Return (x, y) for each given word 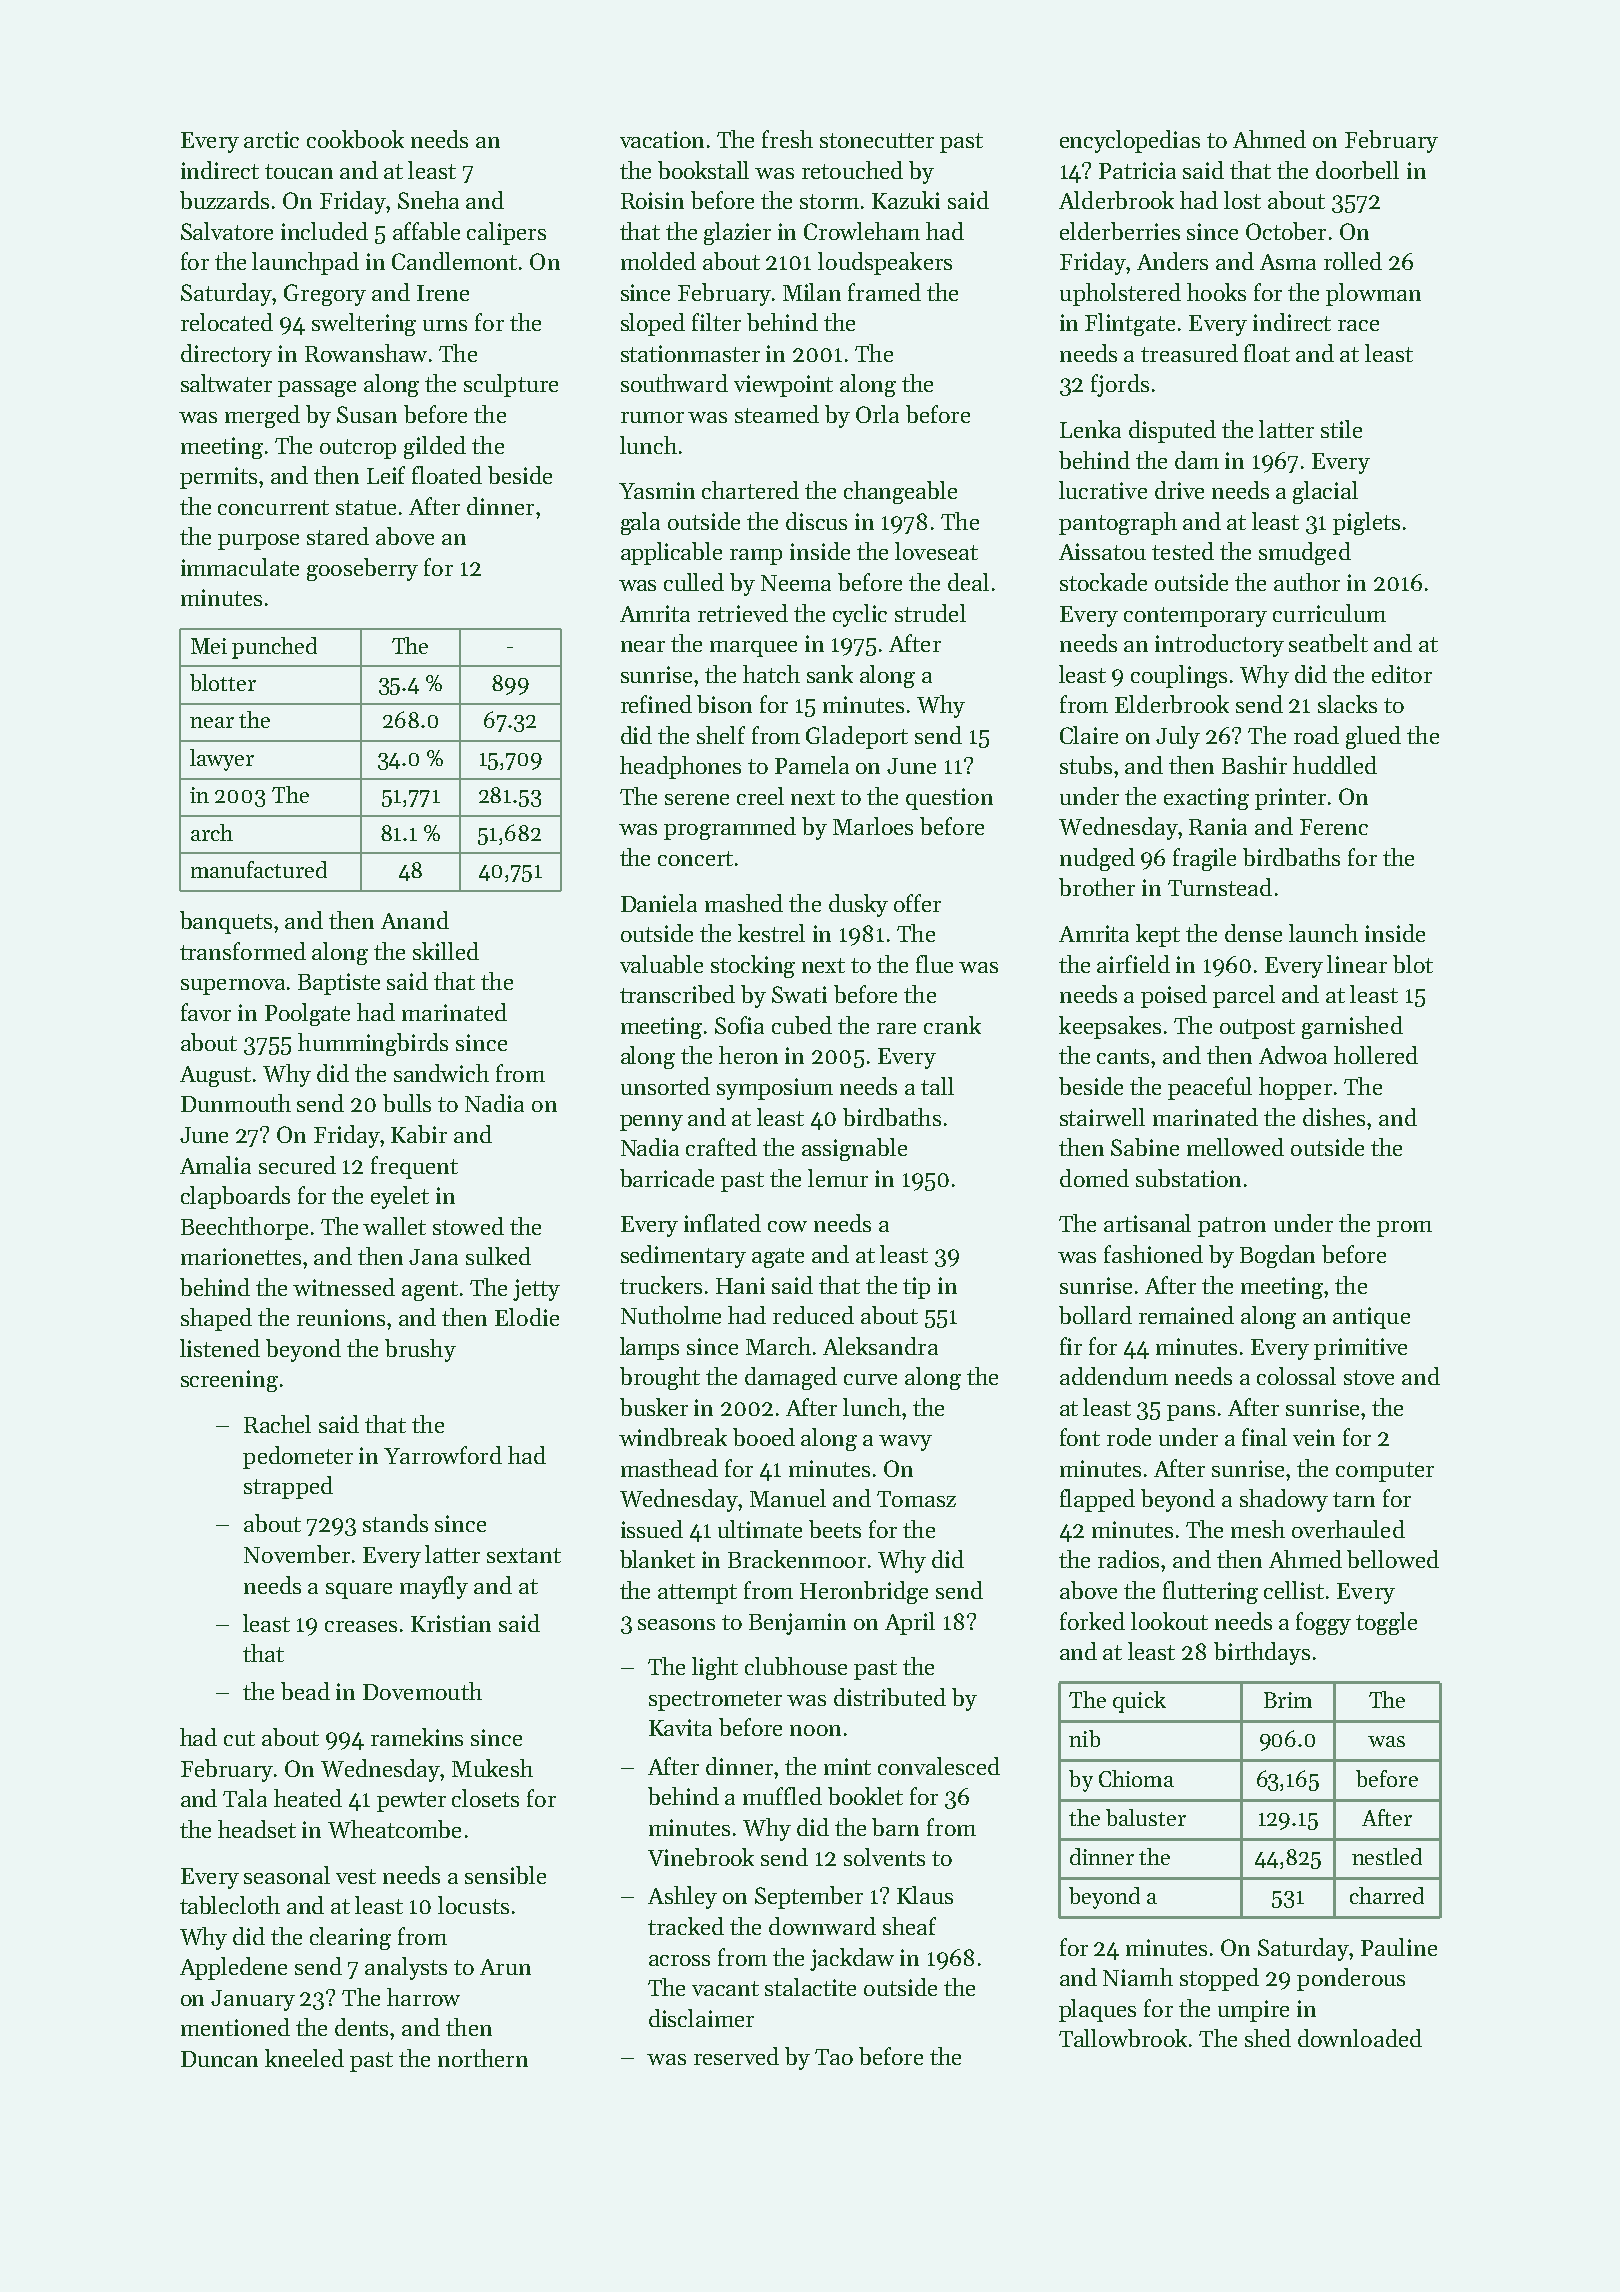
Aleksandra (880, 1346)
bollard (1095, 1315)
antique (1371, 1318)
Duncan (219, 2059)
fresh (787, 139)
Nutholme (671, 1315)
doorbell (1357, 170)
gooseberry (362, 569)
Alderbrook (1116, 200)
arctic (271, 139)
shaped (216, 1319)
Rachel (277, 1424)
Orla (877, 414)
